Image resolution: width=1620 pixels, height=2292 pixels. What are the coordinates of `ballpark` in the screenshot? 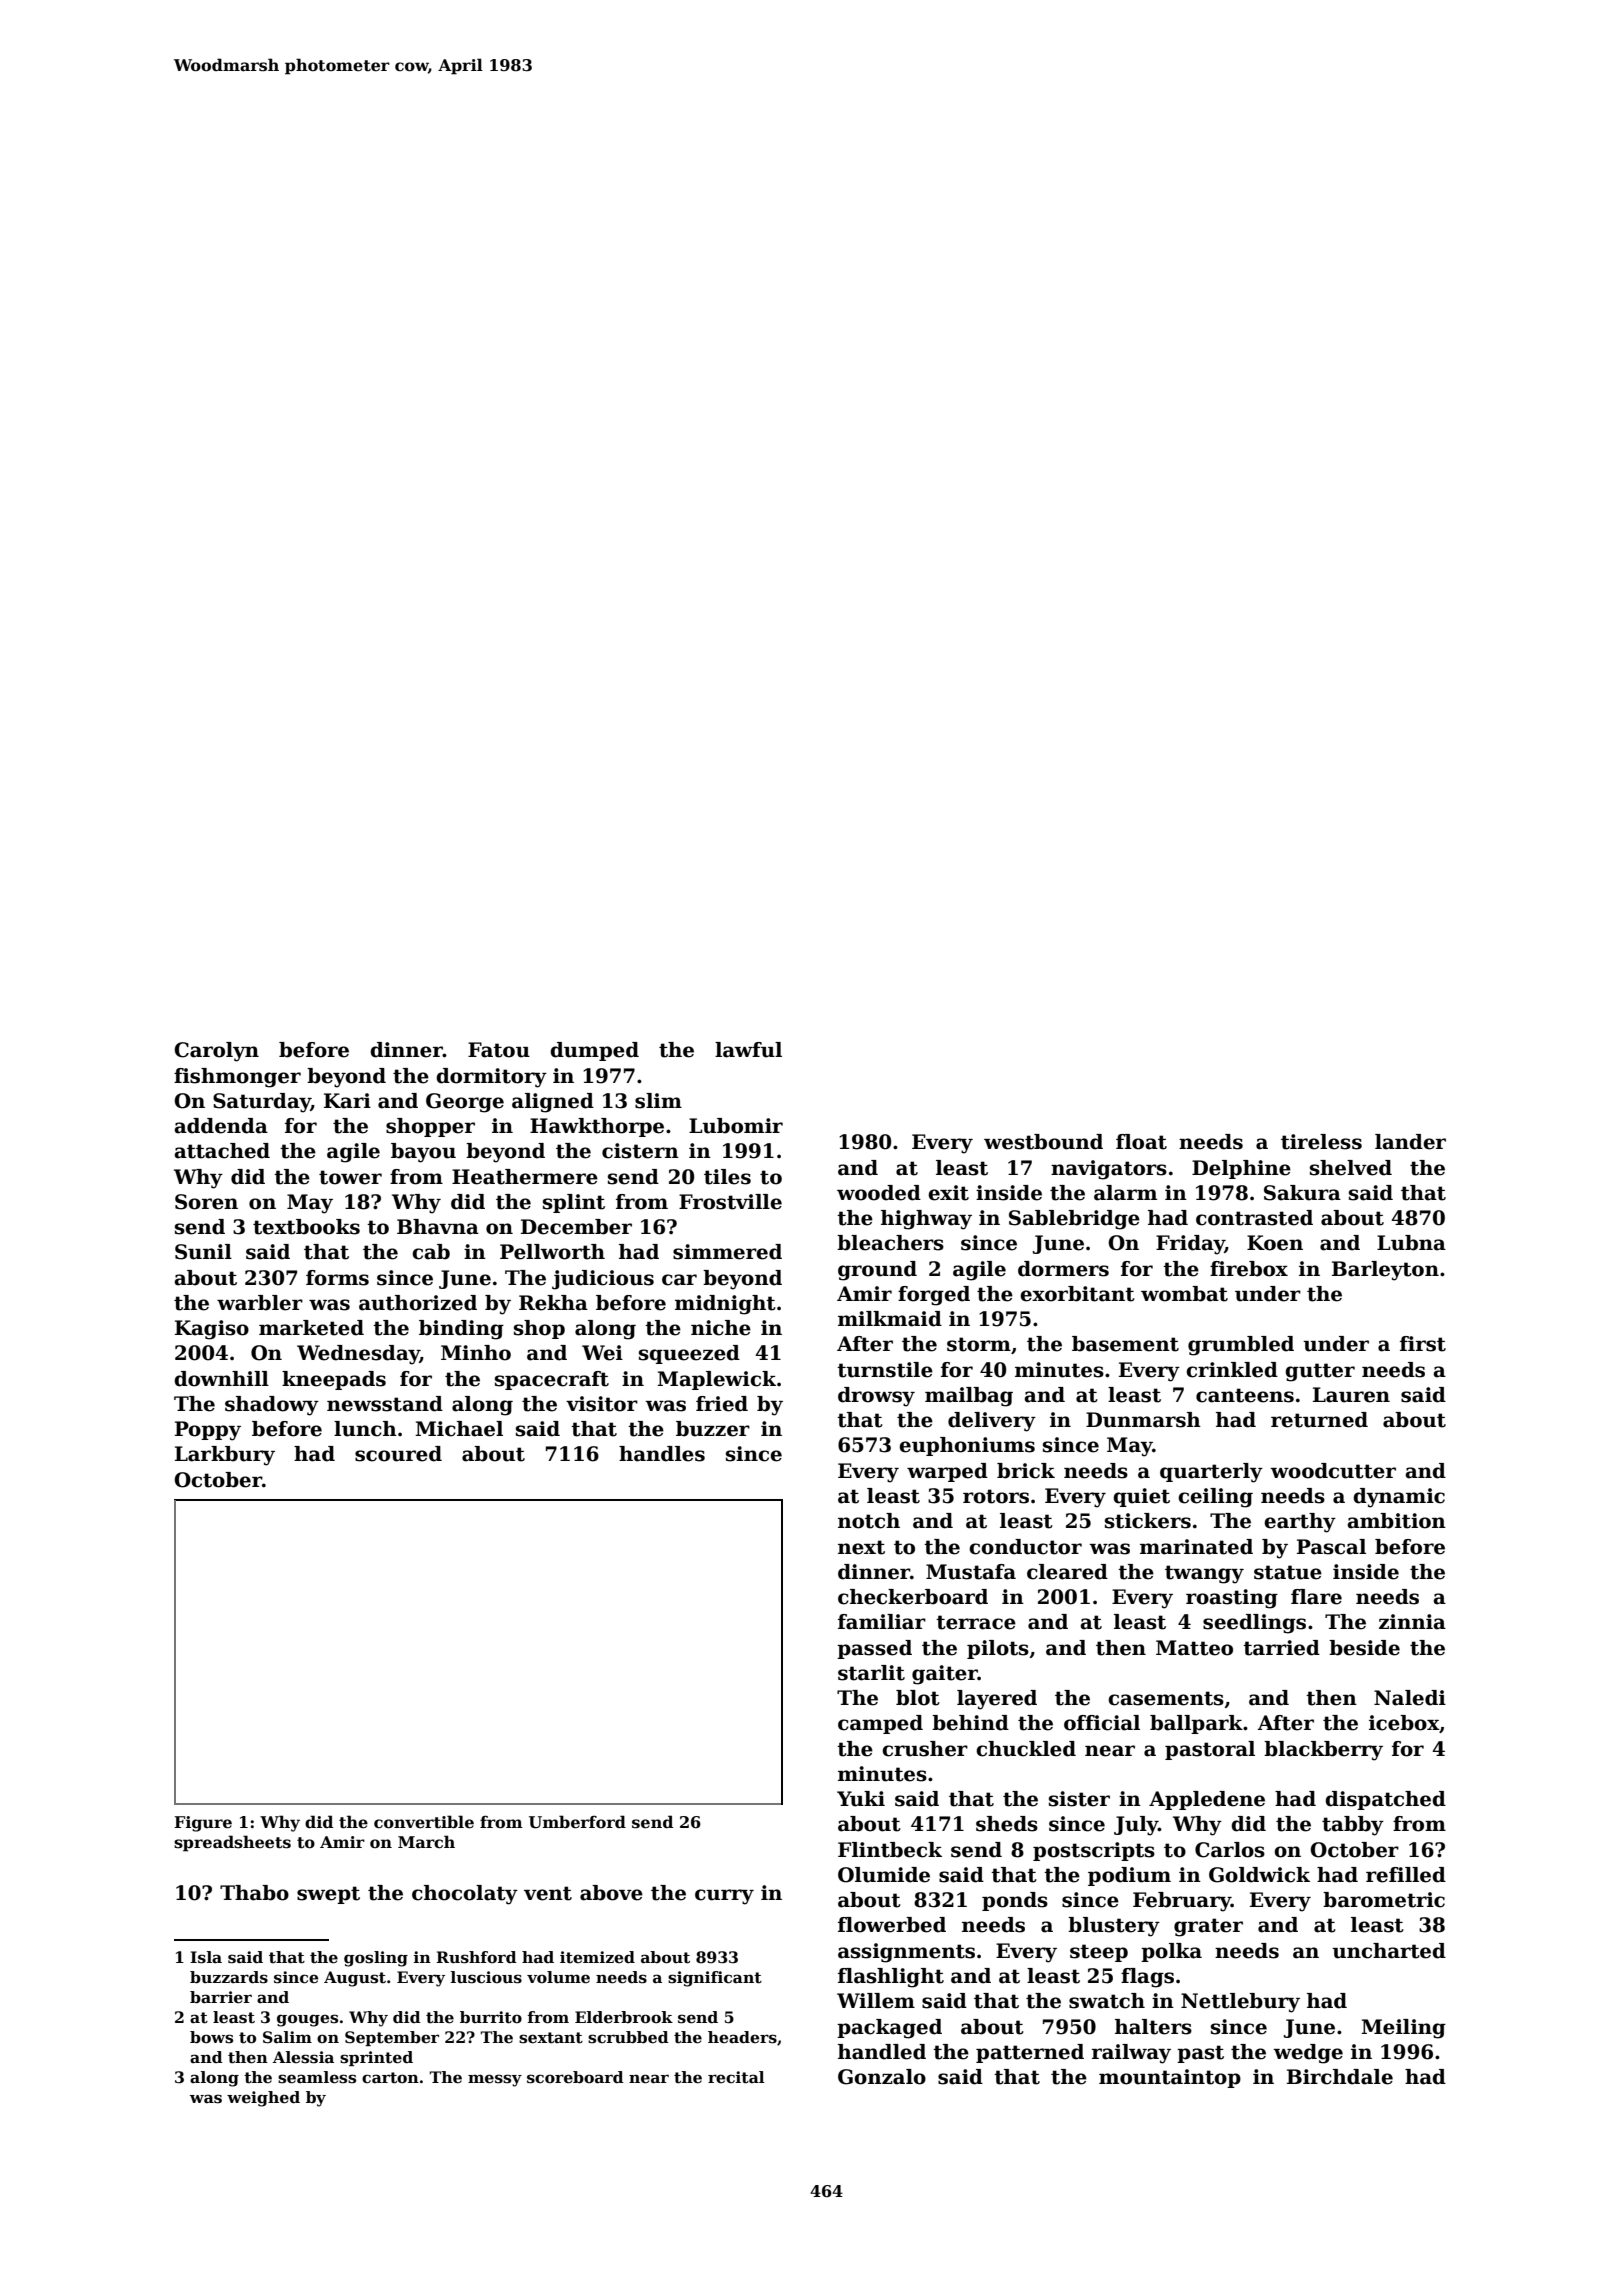 It's located at (1196, 1724).
